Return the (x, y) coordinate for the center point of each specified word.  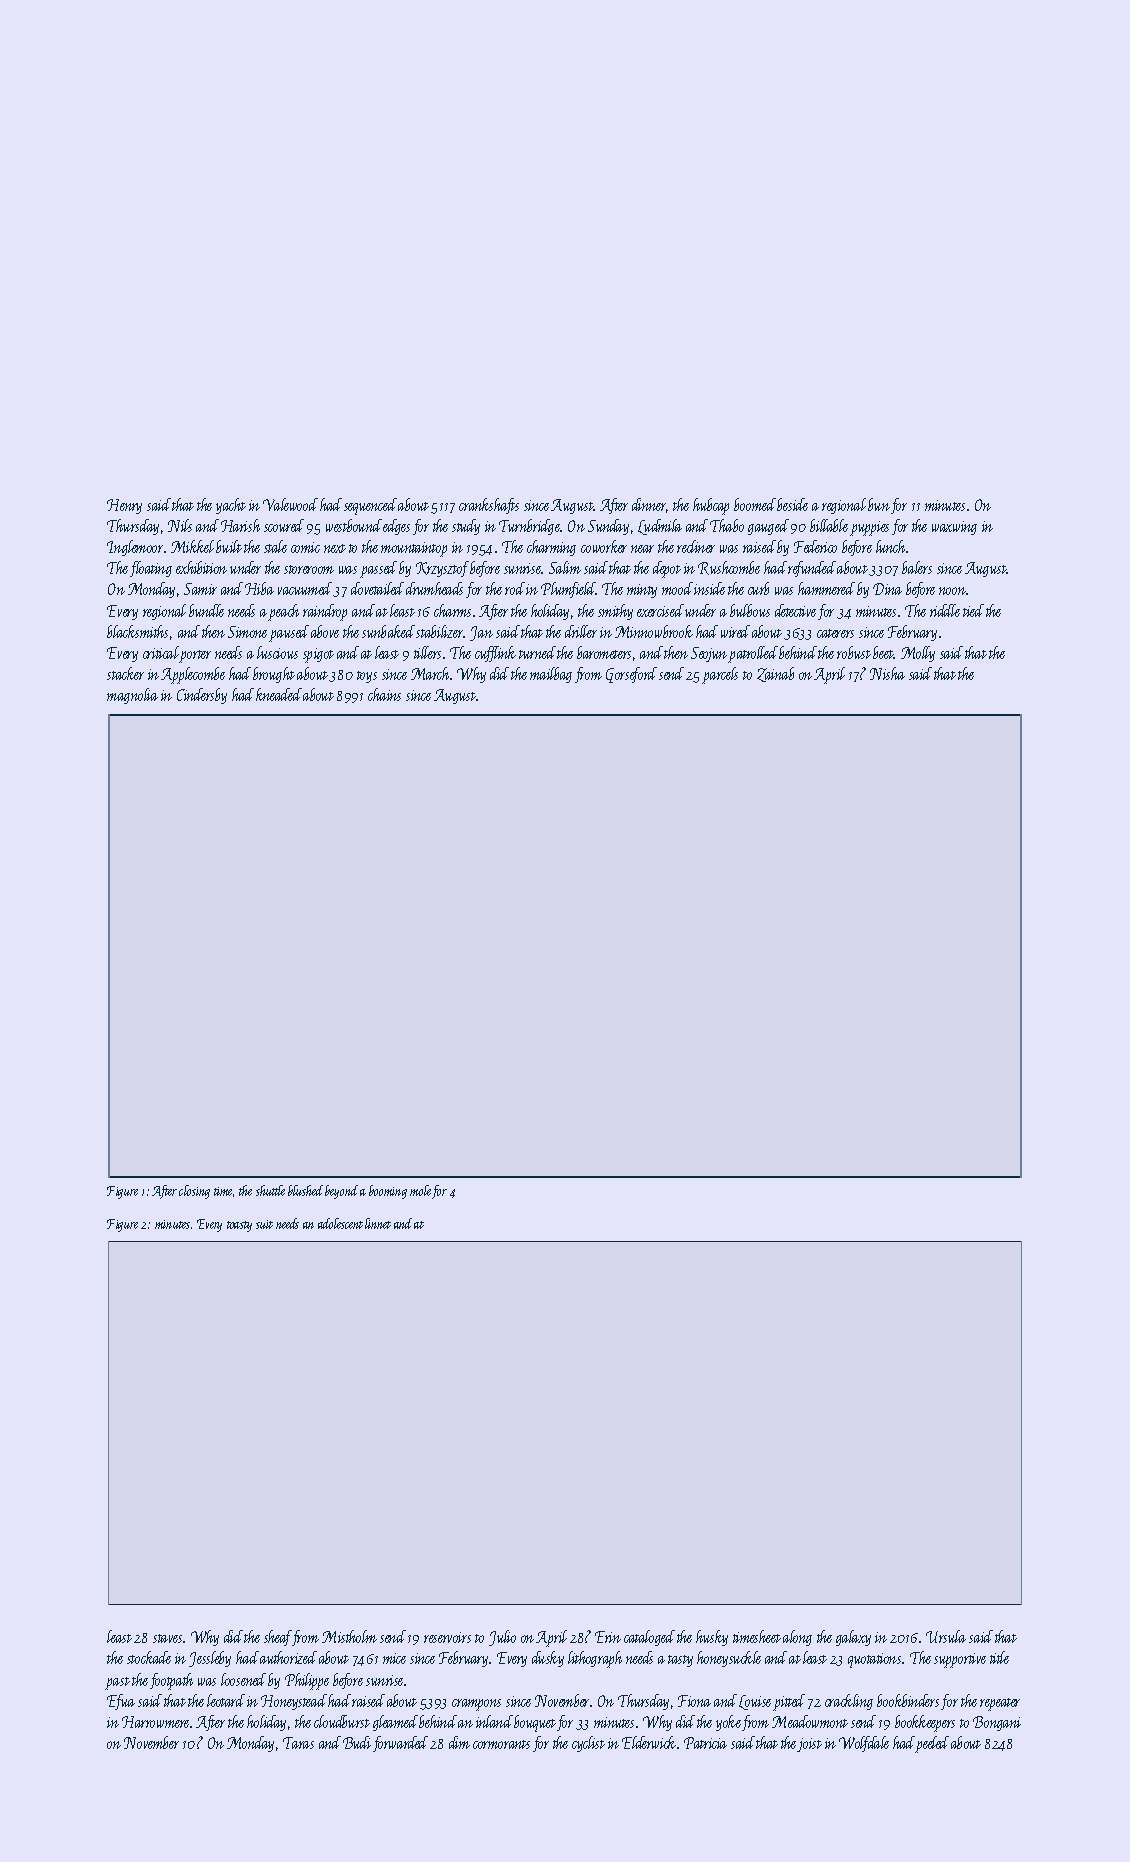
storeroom (309, 569)
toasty (239, 1226)
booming (388, 1192)
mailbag (551, 675)
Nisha (887, 673)
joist (809, 1745)
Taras (298, 1743)
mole (420, 1190)
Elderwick (649, 1742)
